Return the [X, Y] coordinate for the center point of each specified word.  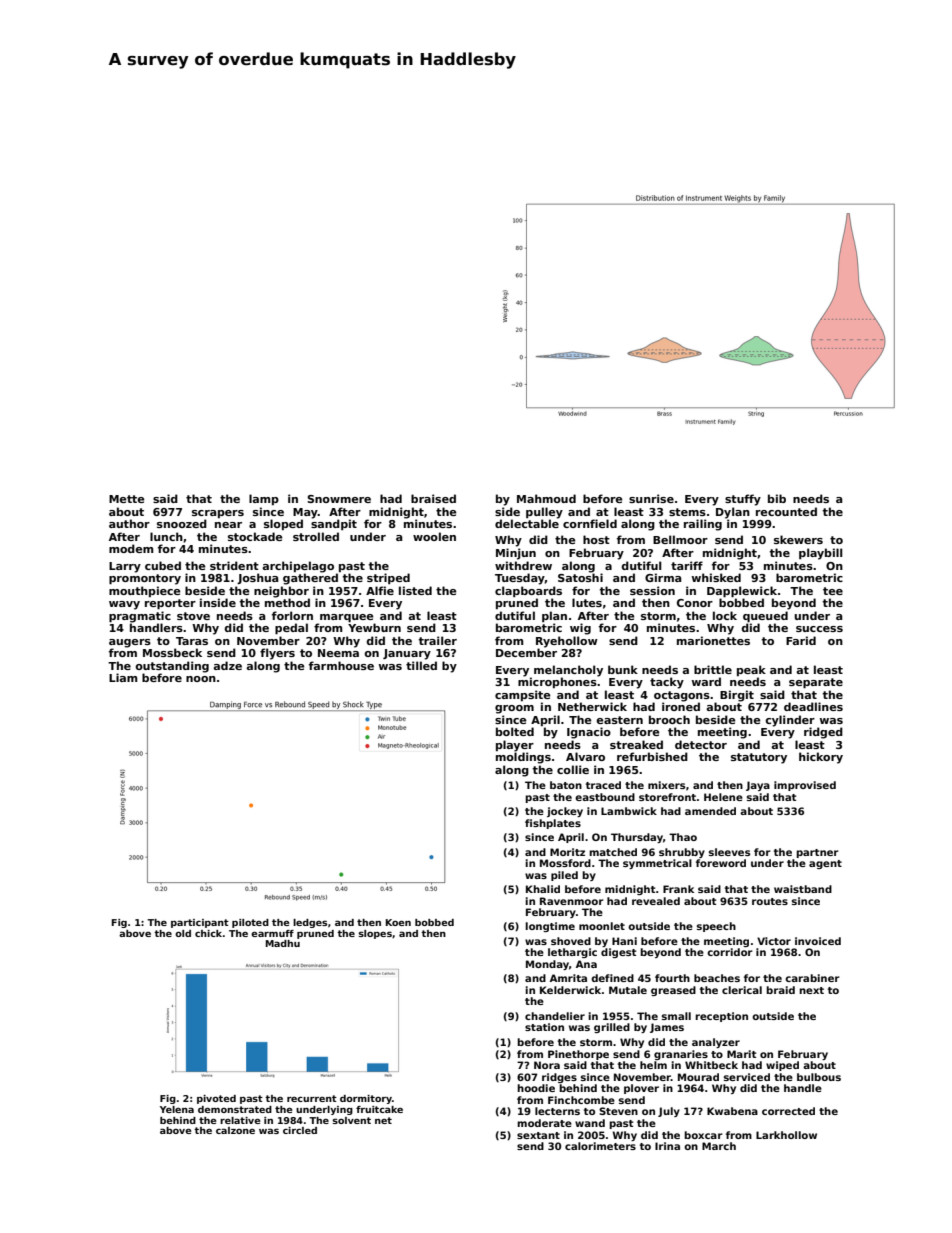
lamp [264, 499]
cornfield [590, 523]
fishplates [553, 824]
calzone [235, 1130]
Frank [678, 889]
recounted [786, 511]
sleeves [729, 852]
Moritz [567, 852]
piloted [250, 923]
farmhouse [341, 665]
